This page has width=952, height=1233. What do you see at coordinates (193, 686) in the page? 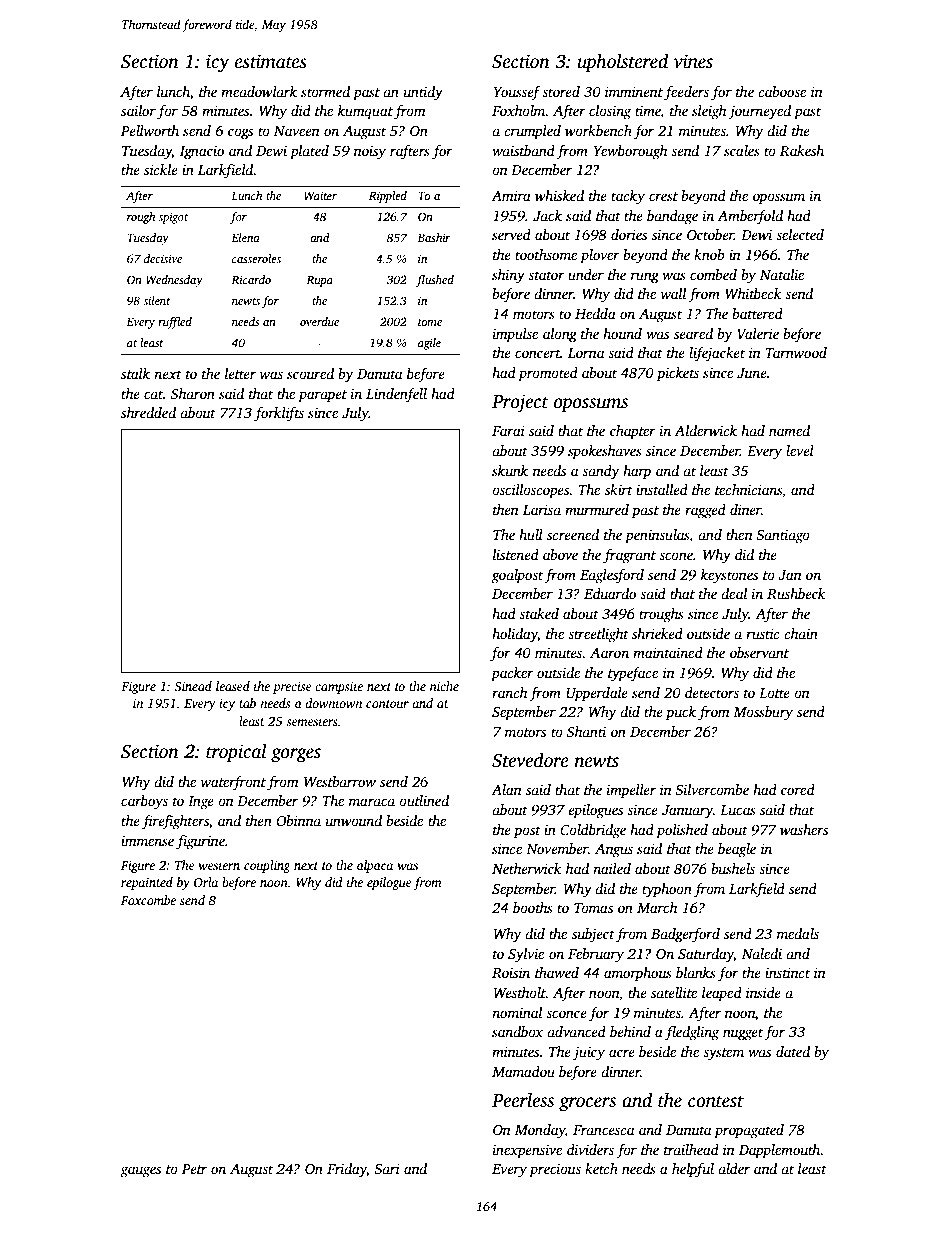
I see `Sinead` at bounding box center [193, 686].
